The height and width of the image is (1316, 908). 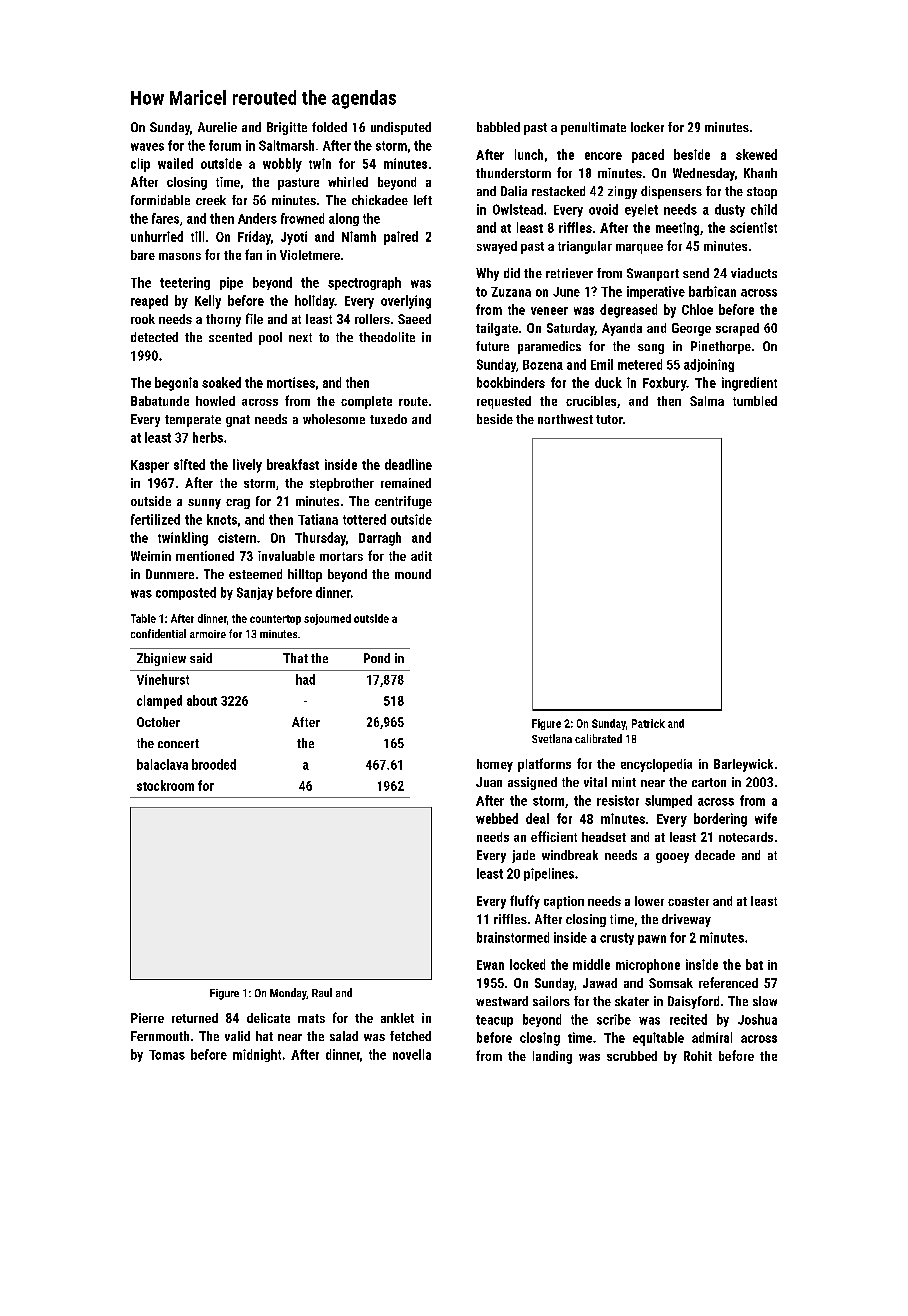 I want to click on song, so click(x=651, y=349).
